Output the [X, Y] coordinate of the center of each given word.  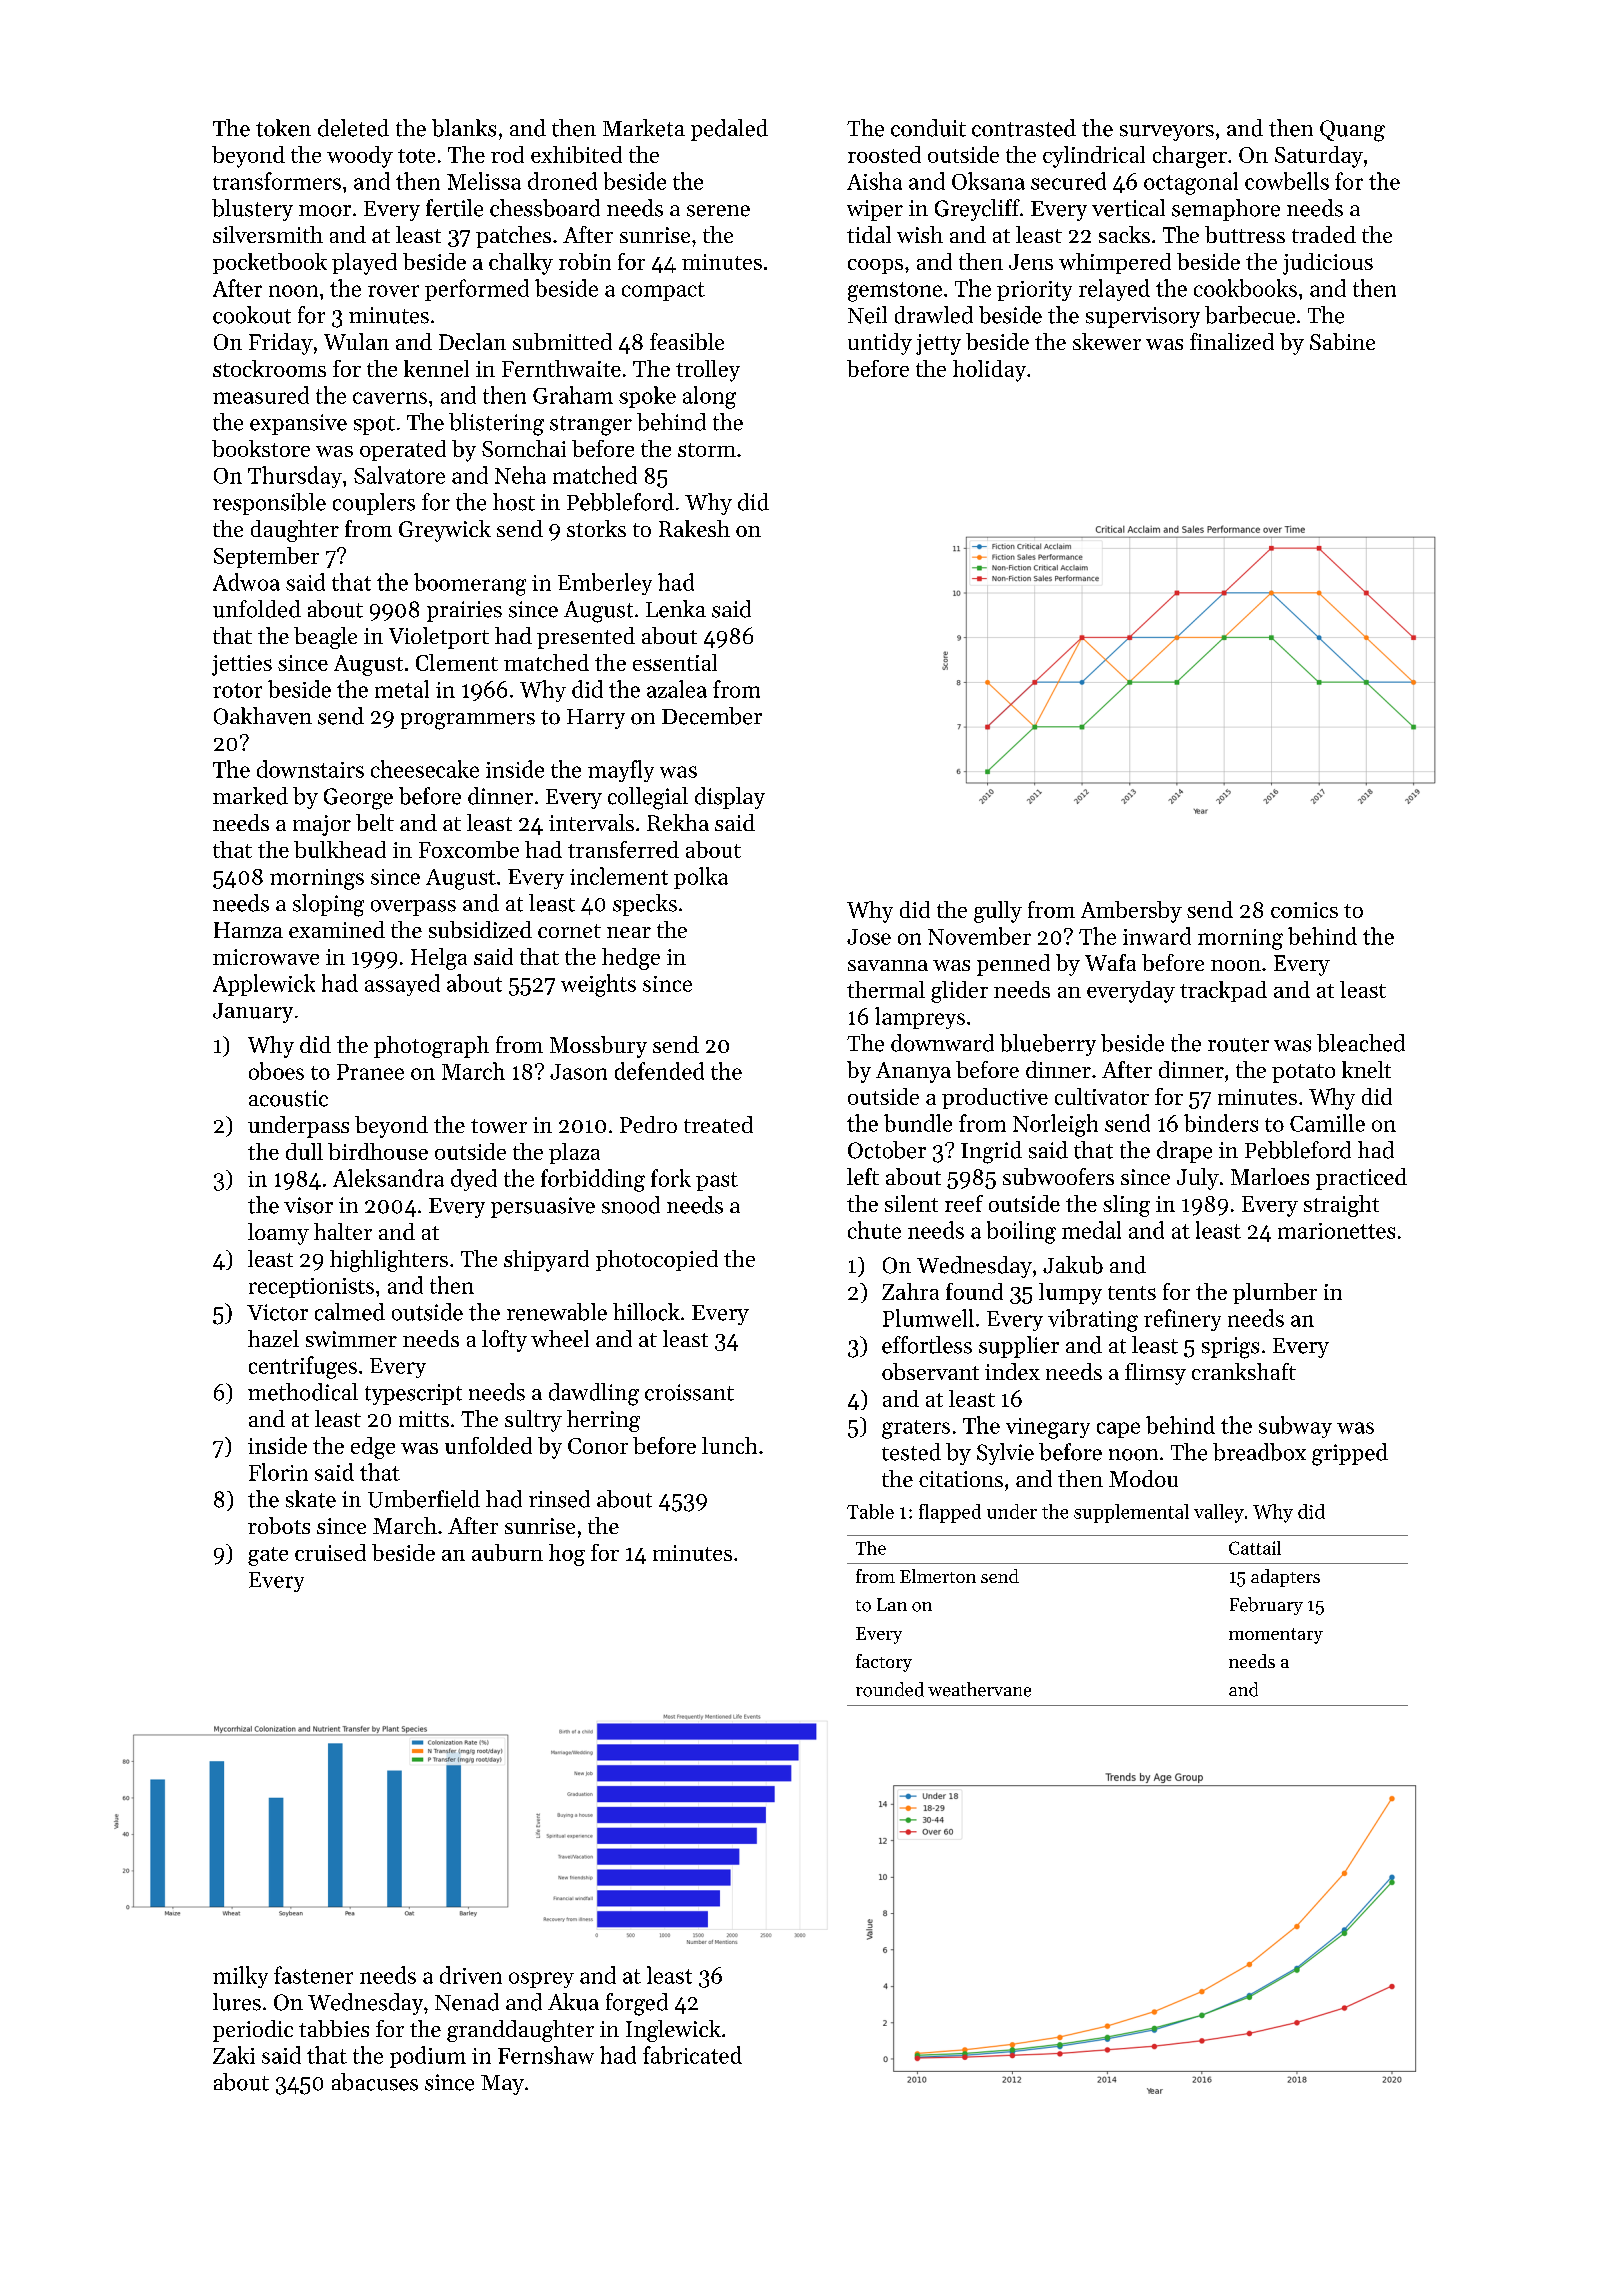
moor [325, 211]
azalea [677, 689]
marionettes [1336, 1231]
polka [701, 878]
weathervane [979, 1689]
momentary [1276, 1636]
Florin [278, 1472]
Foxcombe [469, 849]
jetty [938, 344]
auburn [507, 1552]
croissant [689, 1392]
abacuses [375, 2082]
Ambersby [1131, 912]
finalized [1232, 341]
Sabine [1342, 341]
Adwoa [246, 582]
